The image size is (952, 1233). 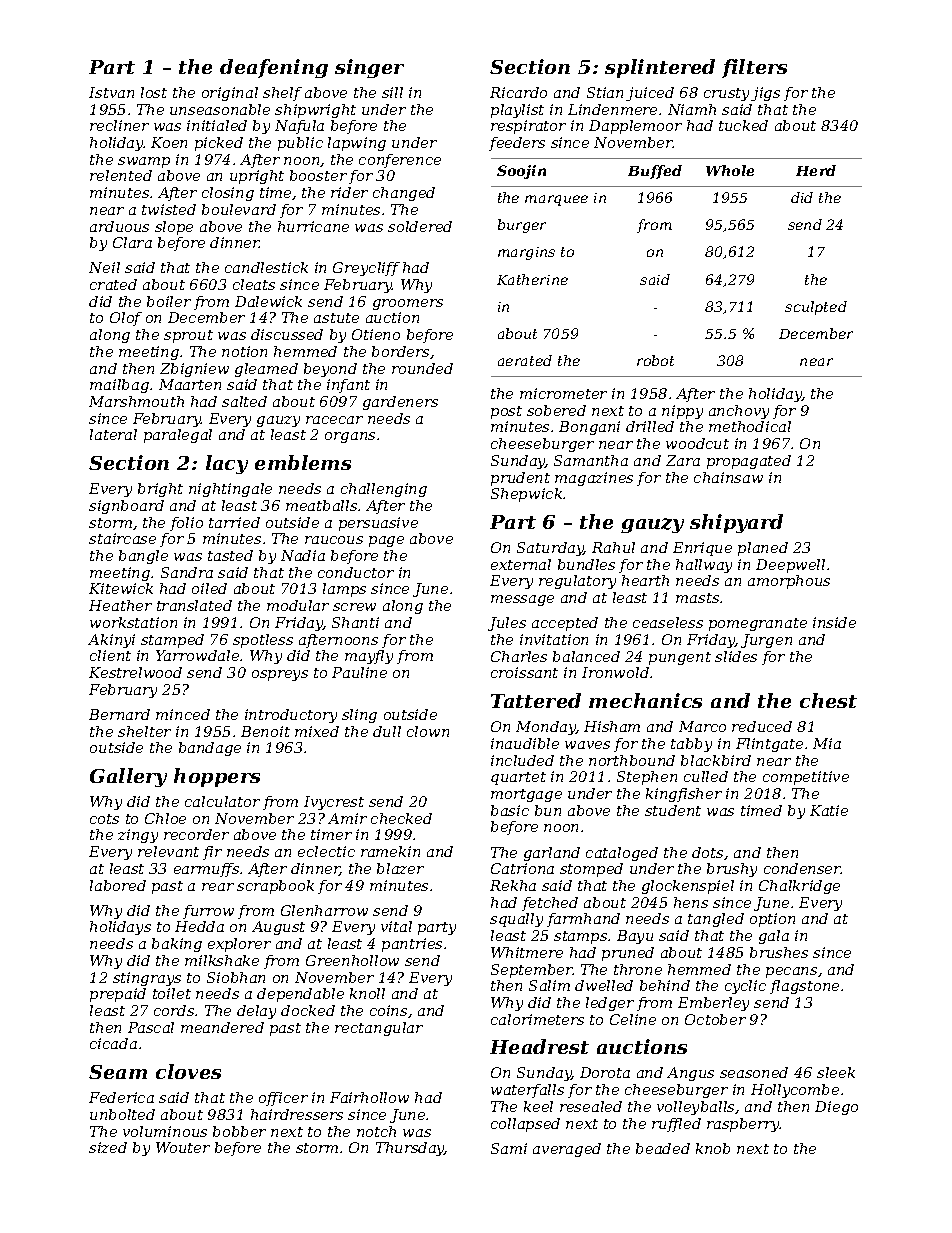 What do you see at coordinates (754, 68) in the image?
I see `filters` at bounding box center [754, 68].
